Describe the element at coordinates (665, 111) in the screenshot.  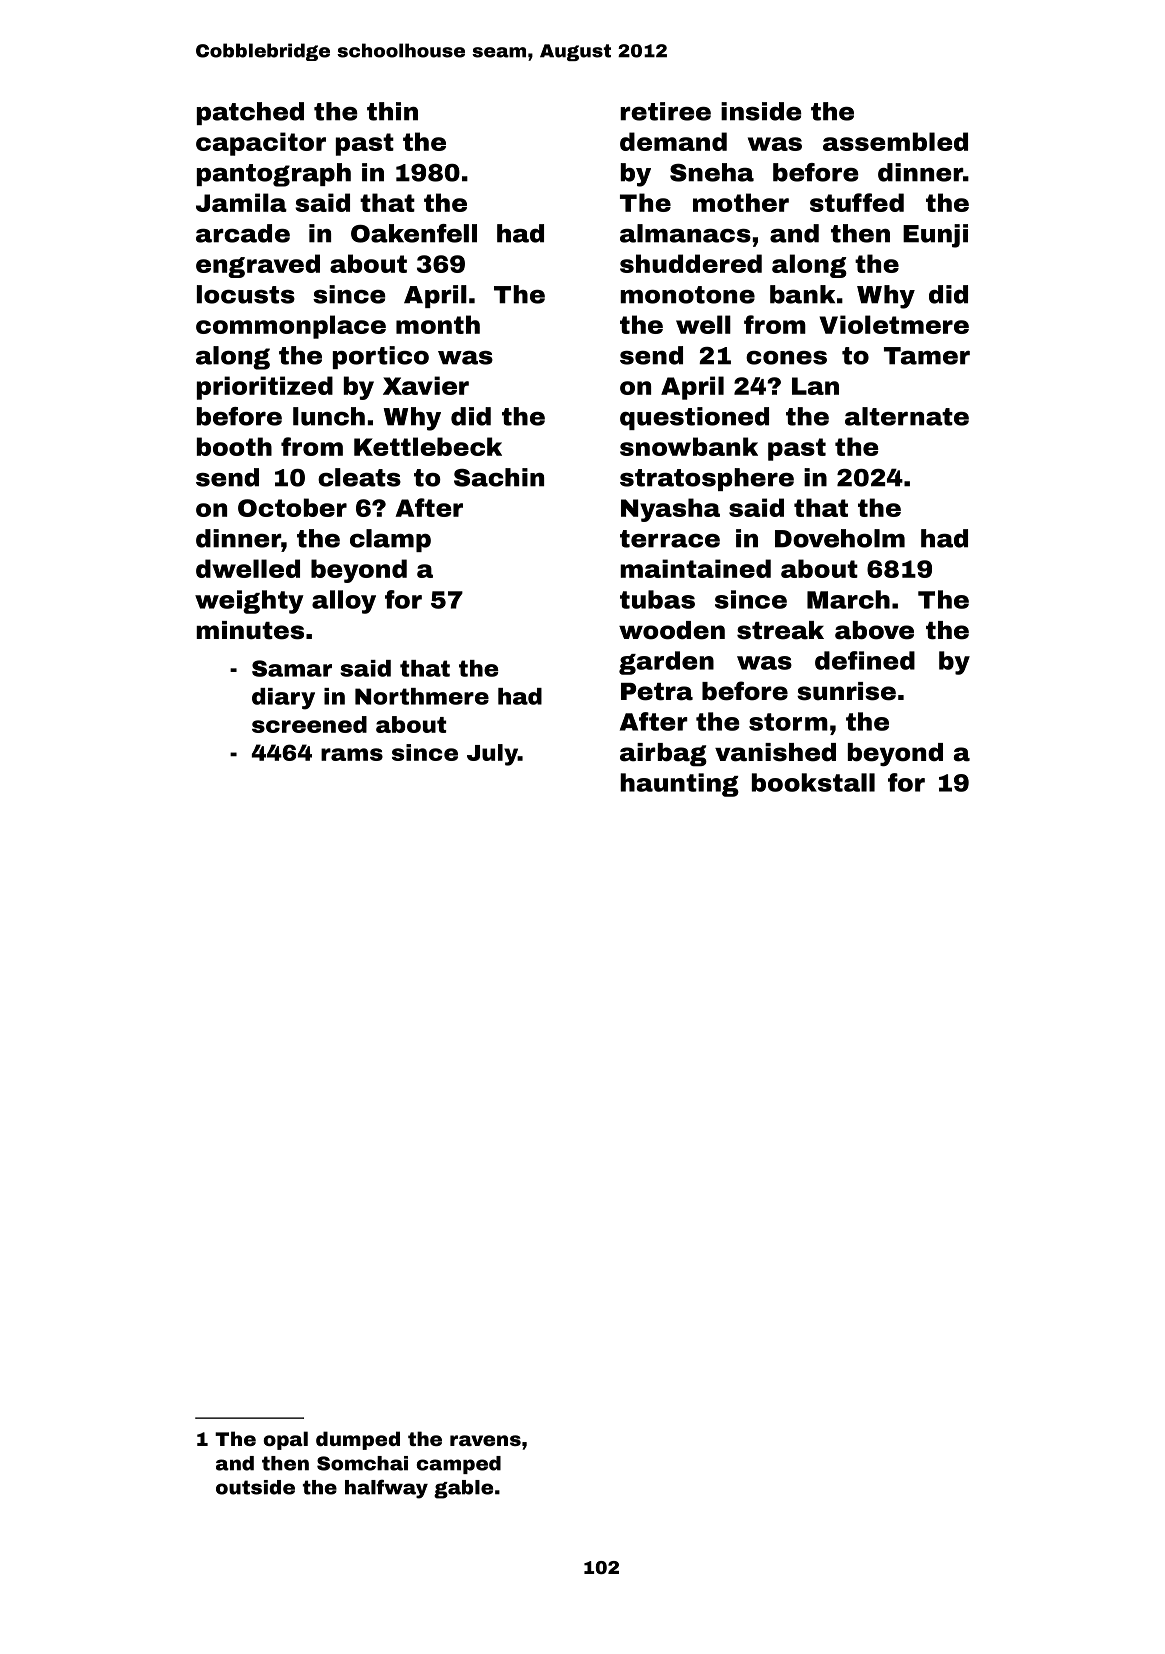
I see `retiree` at that location.
